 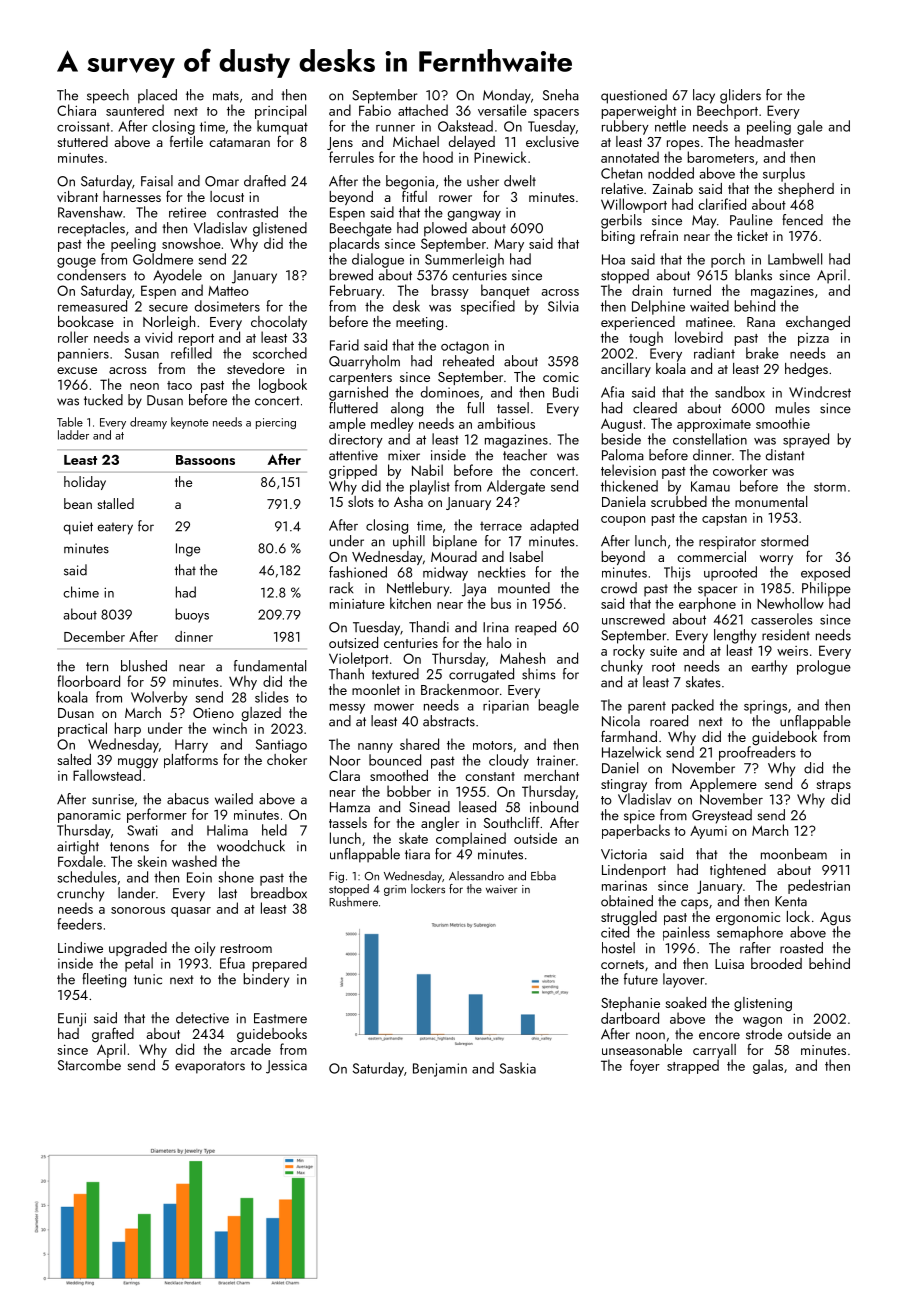 I want to click on thickened, so click(x=629, y=486).
